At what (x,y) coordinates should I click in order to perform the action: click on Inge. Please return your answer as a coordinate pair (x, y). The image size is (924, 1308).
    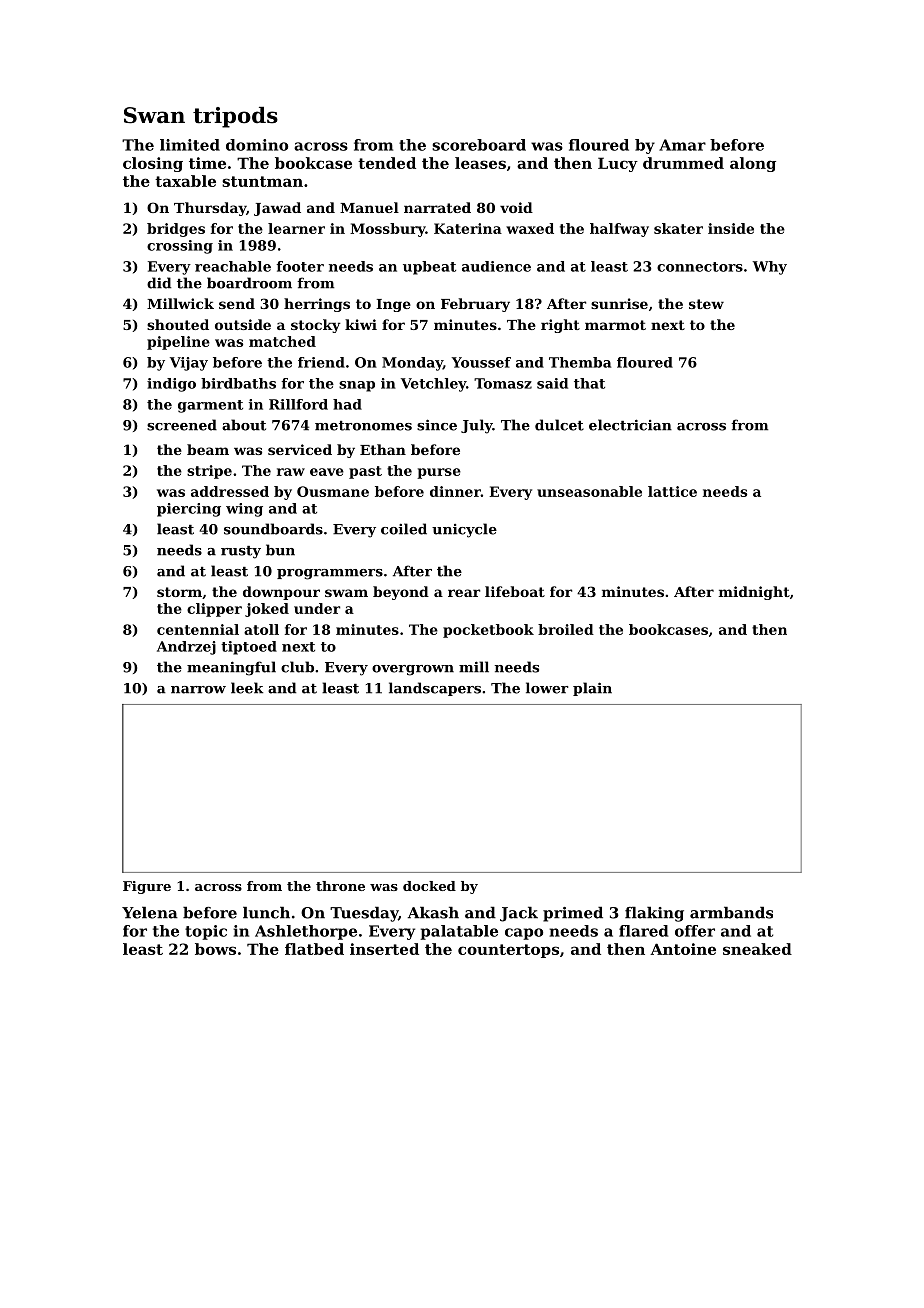
    Looking at the image, I should click on (393, 305).
